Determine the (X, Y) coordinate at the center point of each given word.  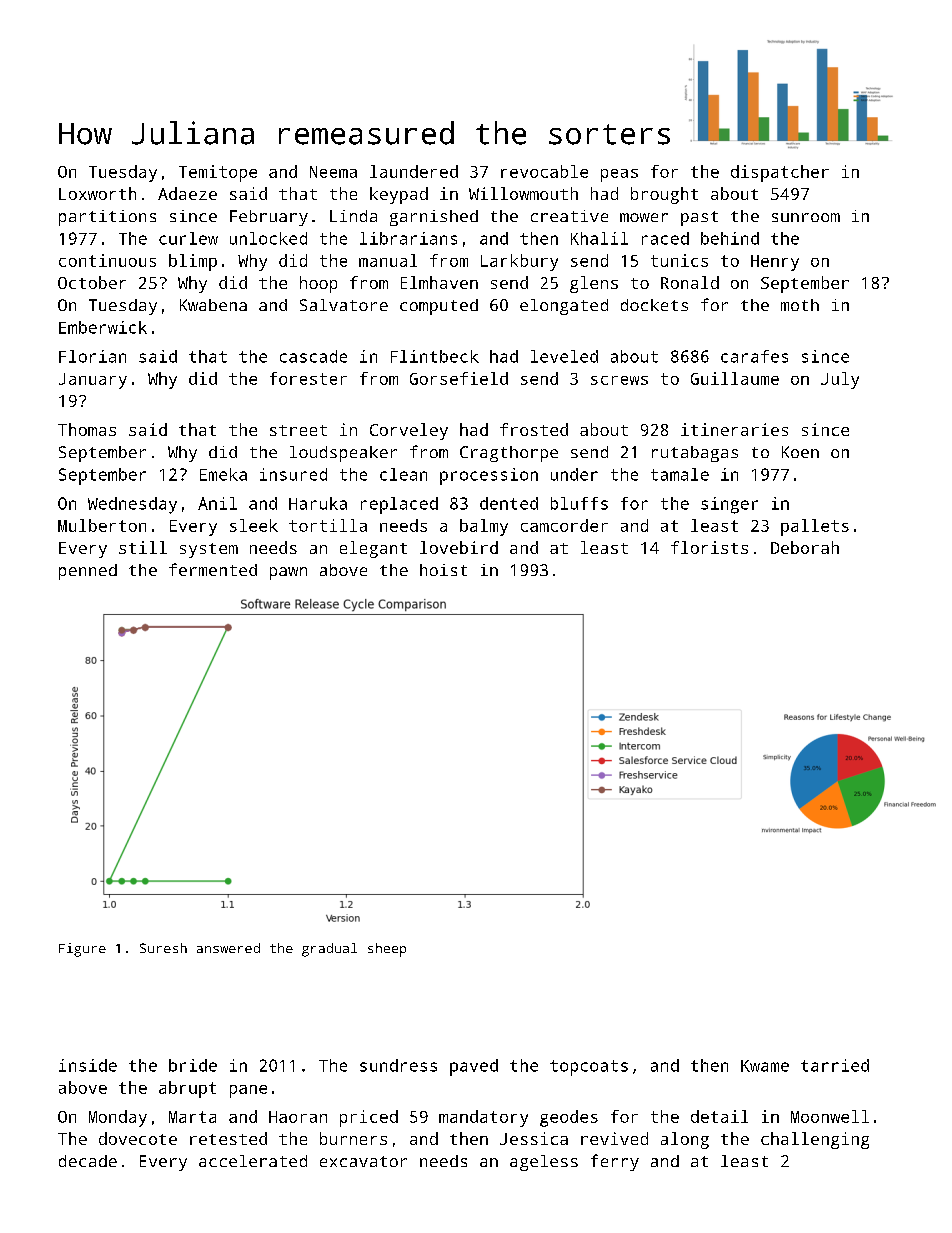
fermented (213, 569)
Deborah (805, 547)
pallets (815, 527)
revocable (544, 171)
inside (88, 1065)
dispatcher (780, 173)
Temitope (218, 173)
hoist (443, 570)
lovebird (459, 547)
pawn (288, 573)
